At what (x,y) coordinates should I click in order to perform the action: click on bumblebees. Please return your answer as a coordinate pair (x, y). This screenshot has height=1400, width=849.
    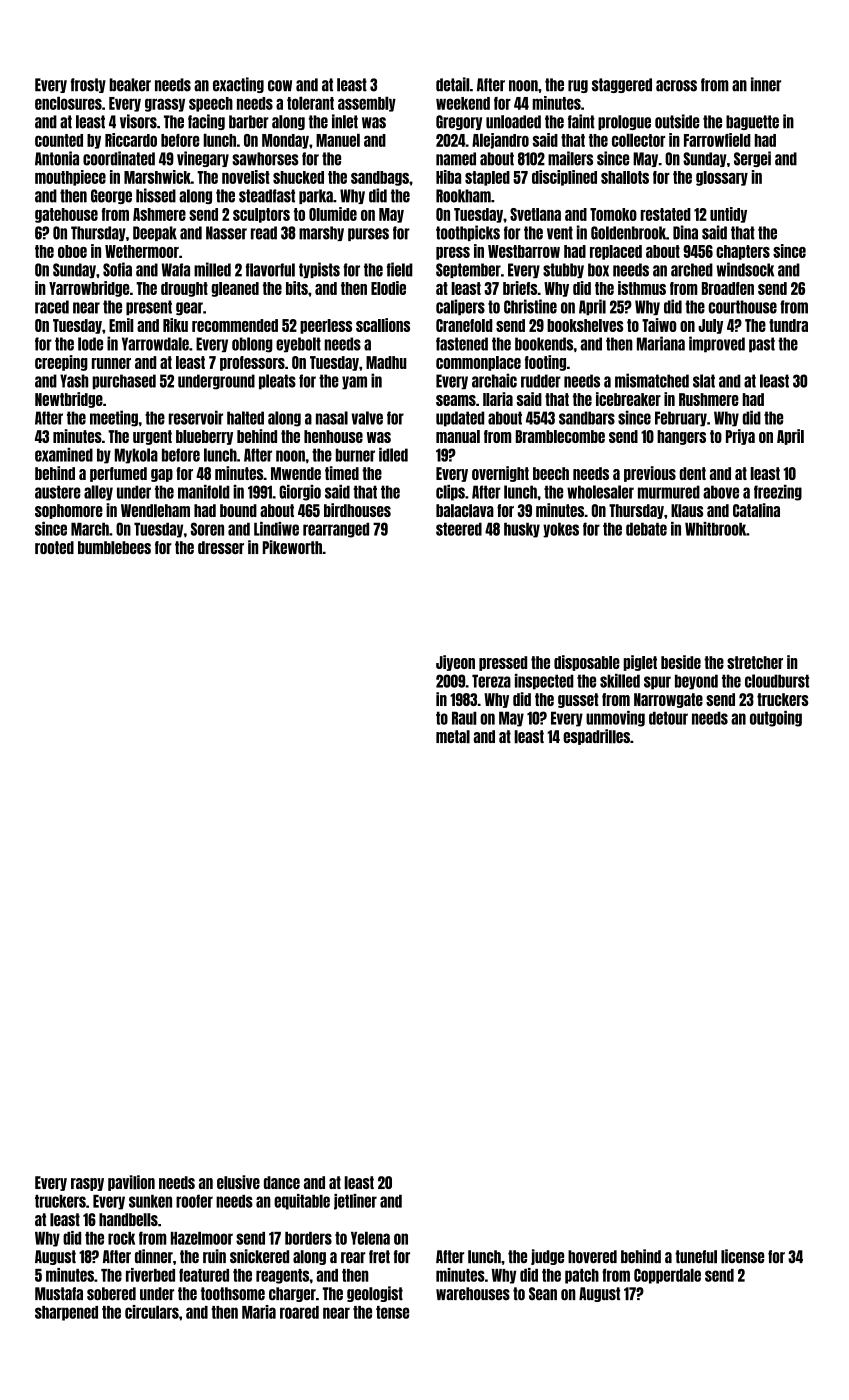
    Looking at the image, I should click on (114, 548).
